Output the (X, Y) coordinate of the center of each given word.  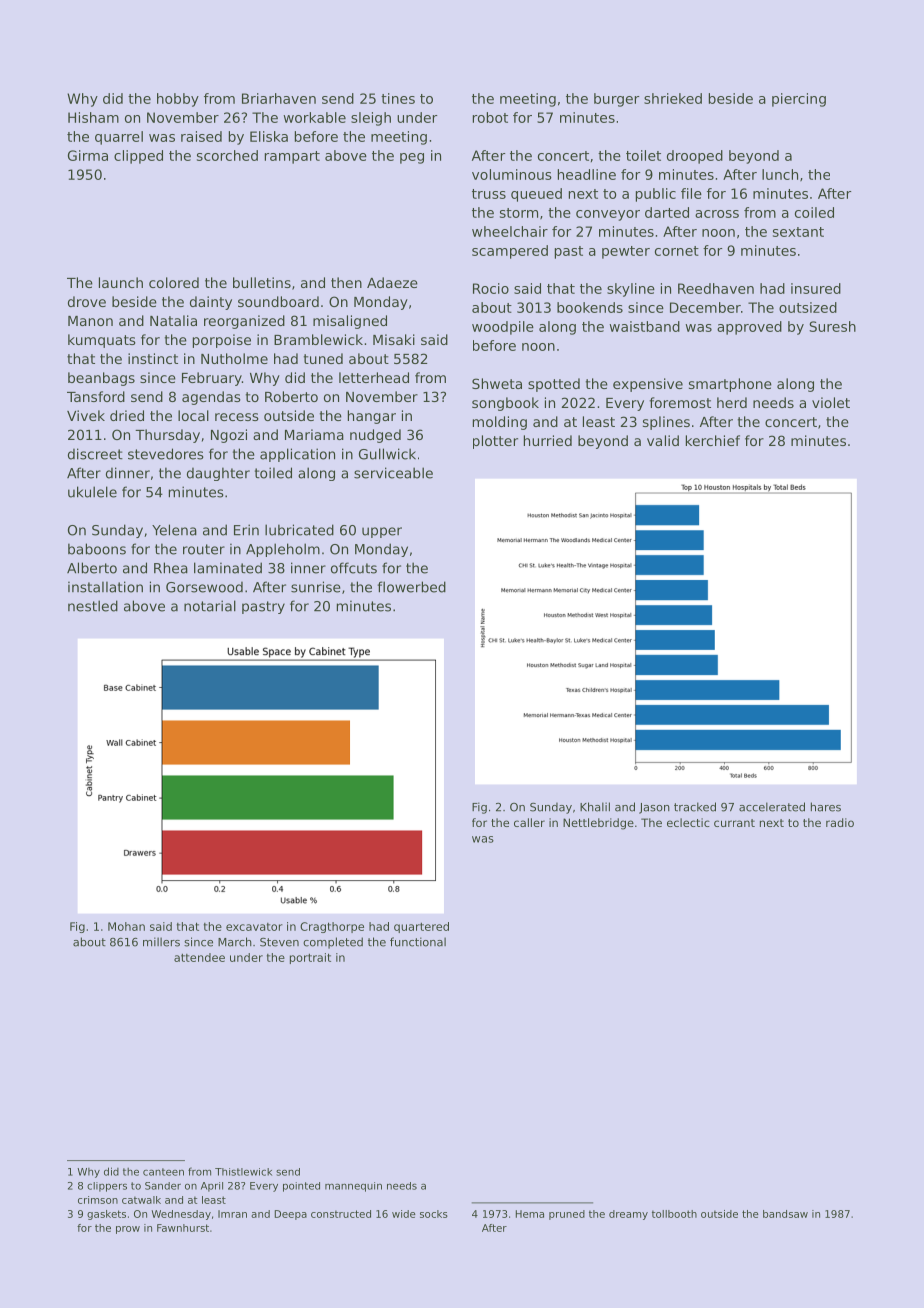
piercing (799, 100)
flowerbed (412, 587)
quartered (421, 927)
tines (398, 98)
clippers (107, 1187)
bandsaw (785, 1214)
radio (840, 822)
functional (418, 942)
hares (826, 807)
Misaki (394, 339)
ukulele (92, 492)
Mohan (126, 926)
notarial (210, 606)
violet (831, 402)
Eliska (269, 136)
